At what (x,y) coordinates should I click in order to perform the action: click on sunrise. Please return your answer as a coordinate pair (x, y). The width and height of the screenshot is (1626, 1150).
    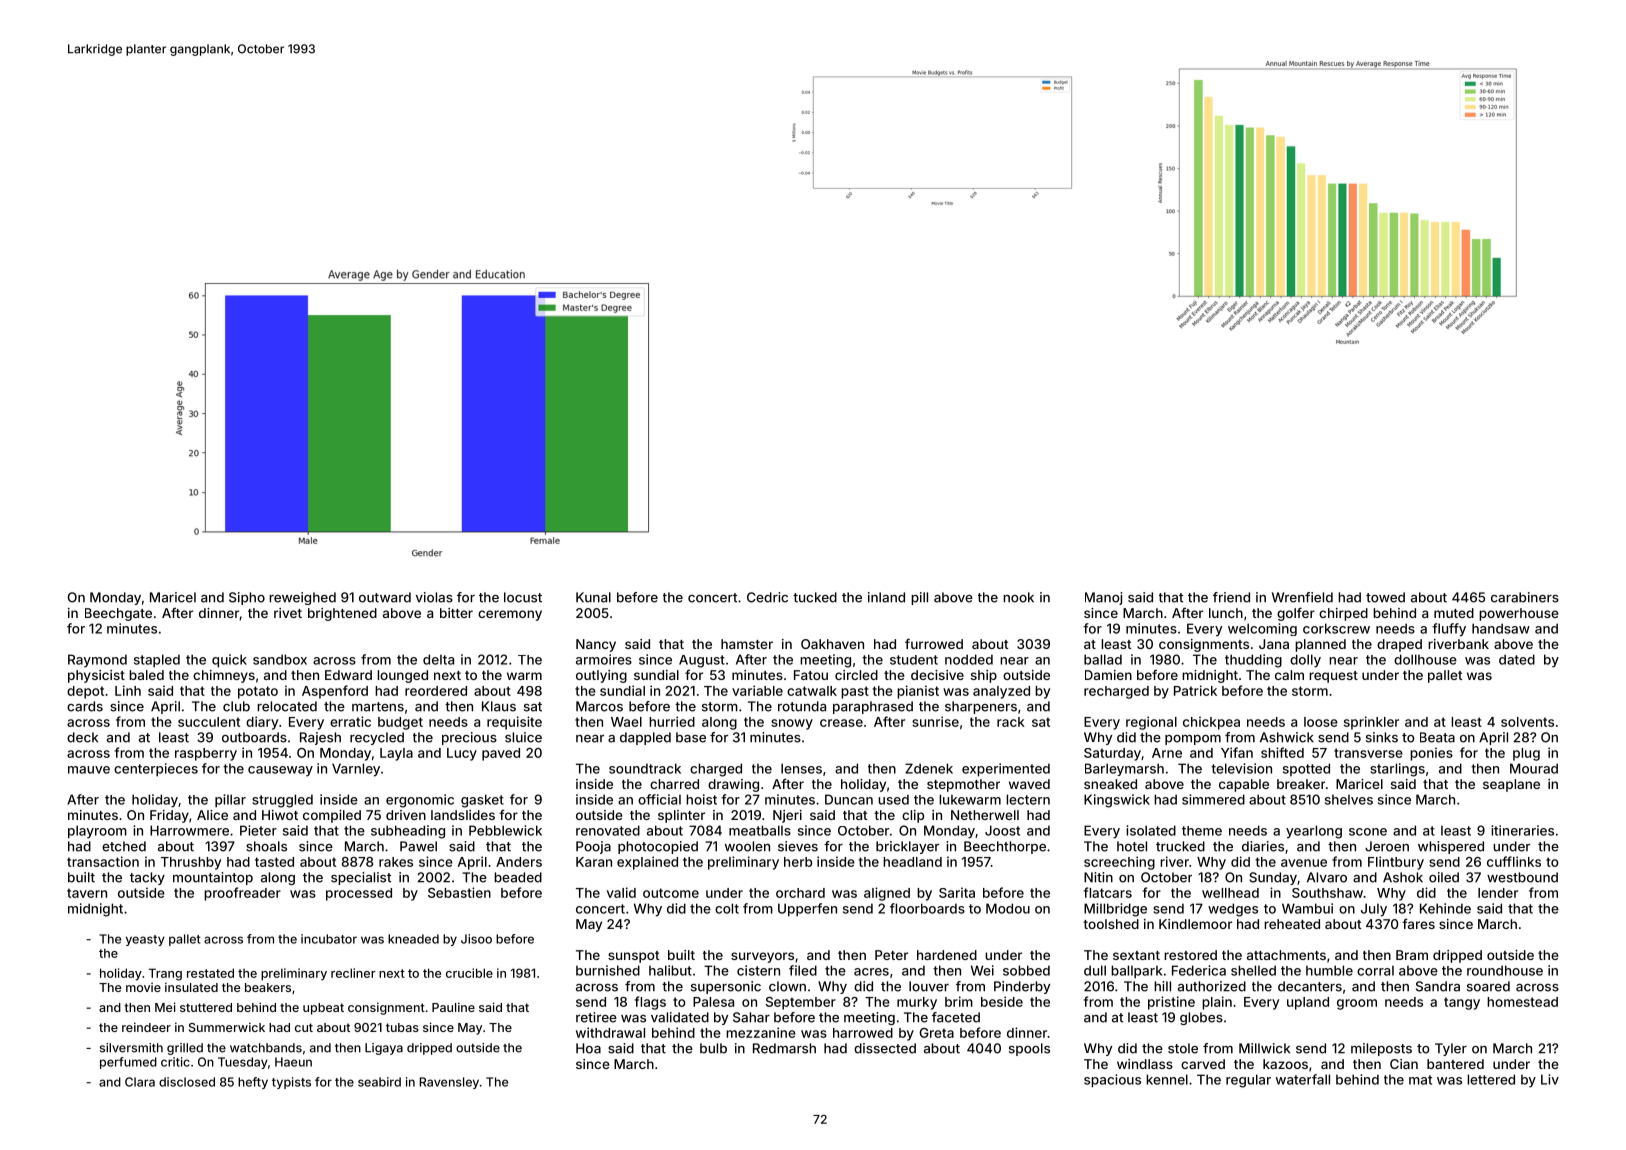
    Looking at the image, I should click on (935, 721).
